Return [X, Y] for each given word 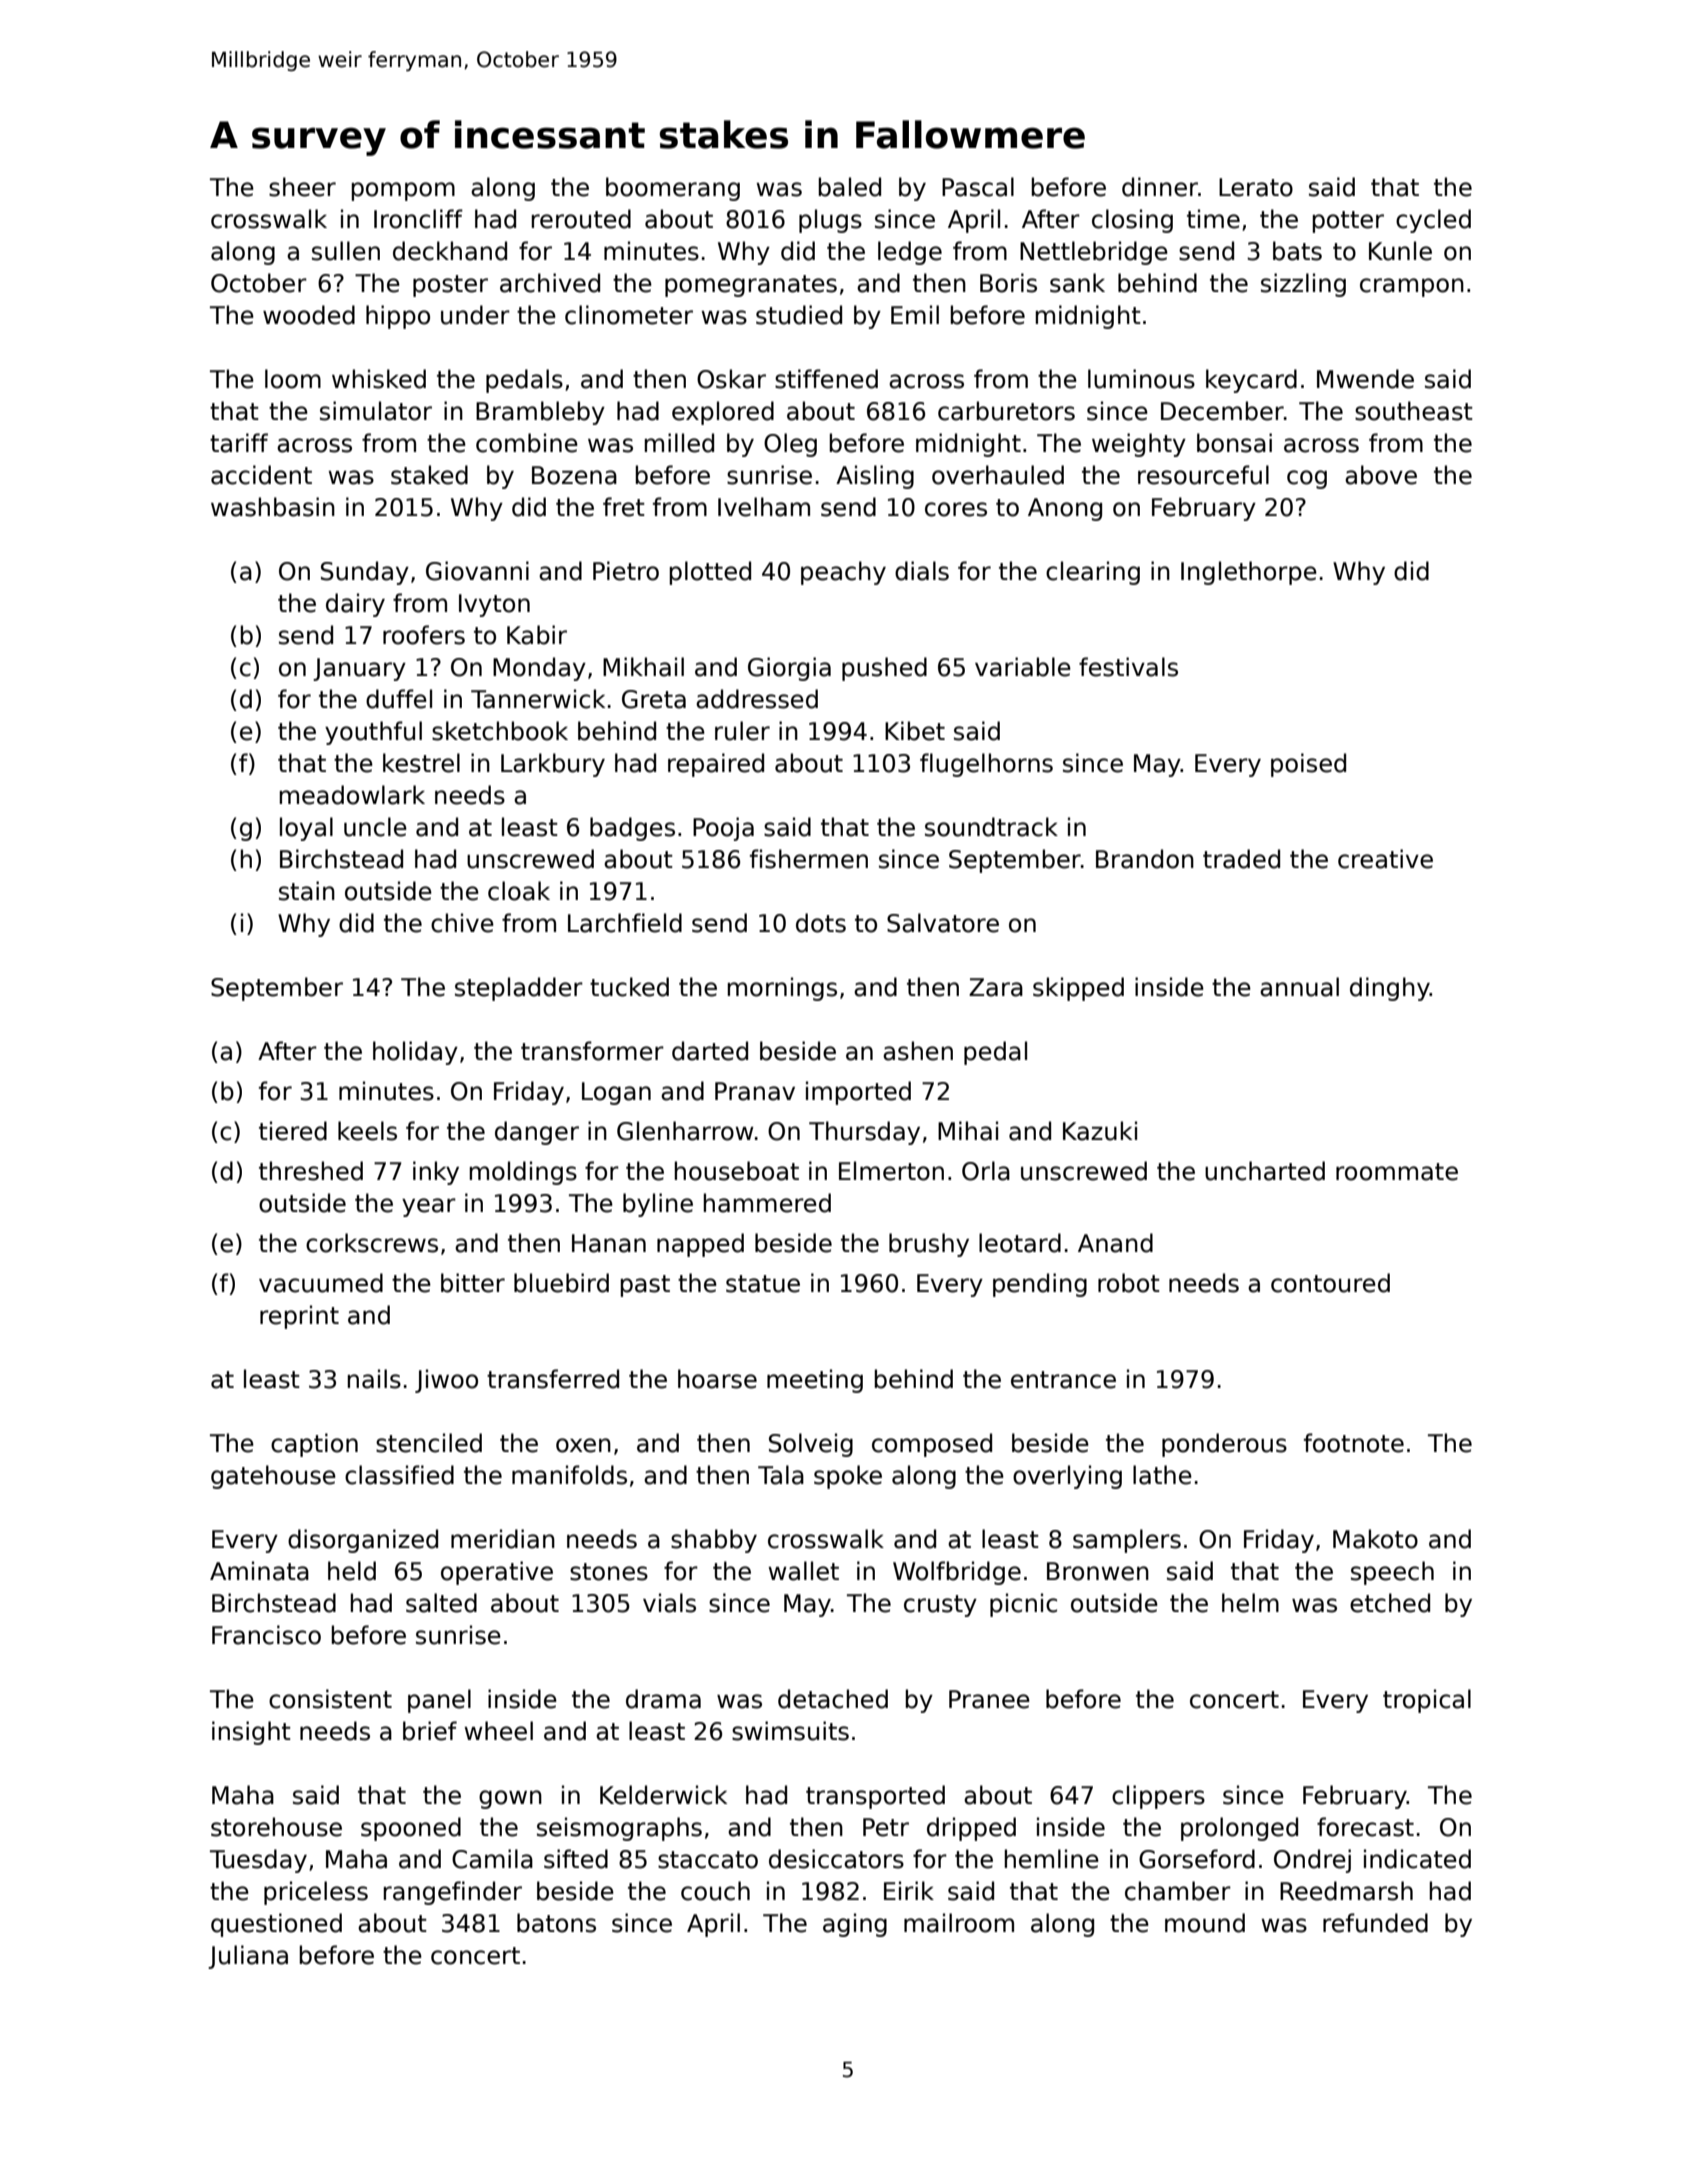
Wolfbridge [957, 1573]
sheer [302, 187]
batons [556, 1923]
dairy [355, 605]
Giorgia [789, 669]
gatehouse [273, 1477]
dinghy [1390, 989]
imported [858, 1093]
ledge [910, 253]
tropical [1427, 1701]
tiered [293, 1131]
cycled [1433, 221]
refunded [1375, 1923]
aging [855, 1925]
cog [1307, 479]
